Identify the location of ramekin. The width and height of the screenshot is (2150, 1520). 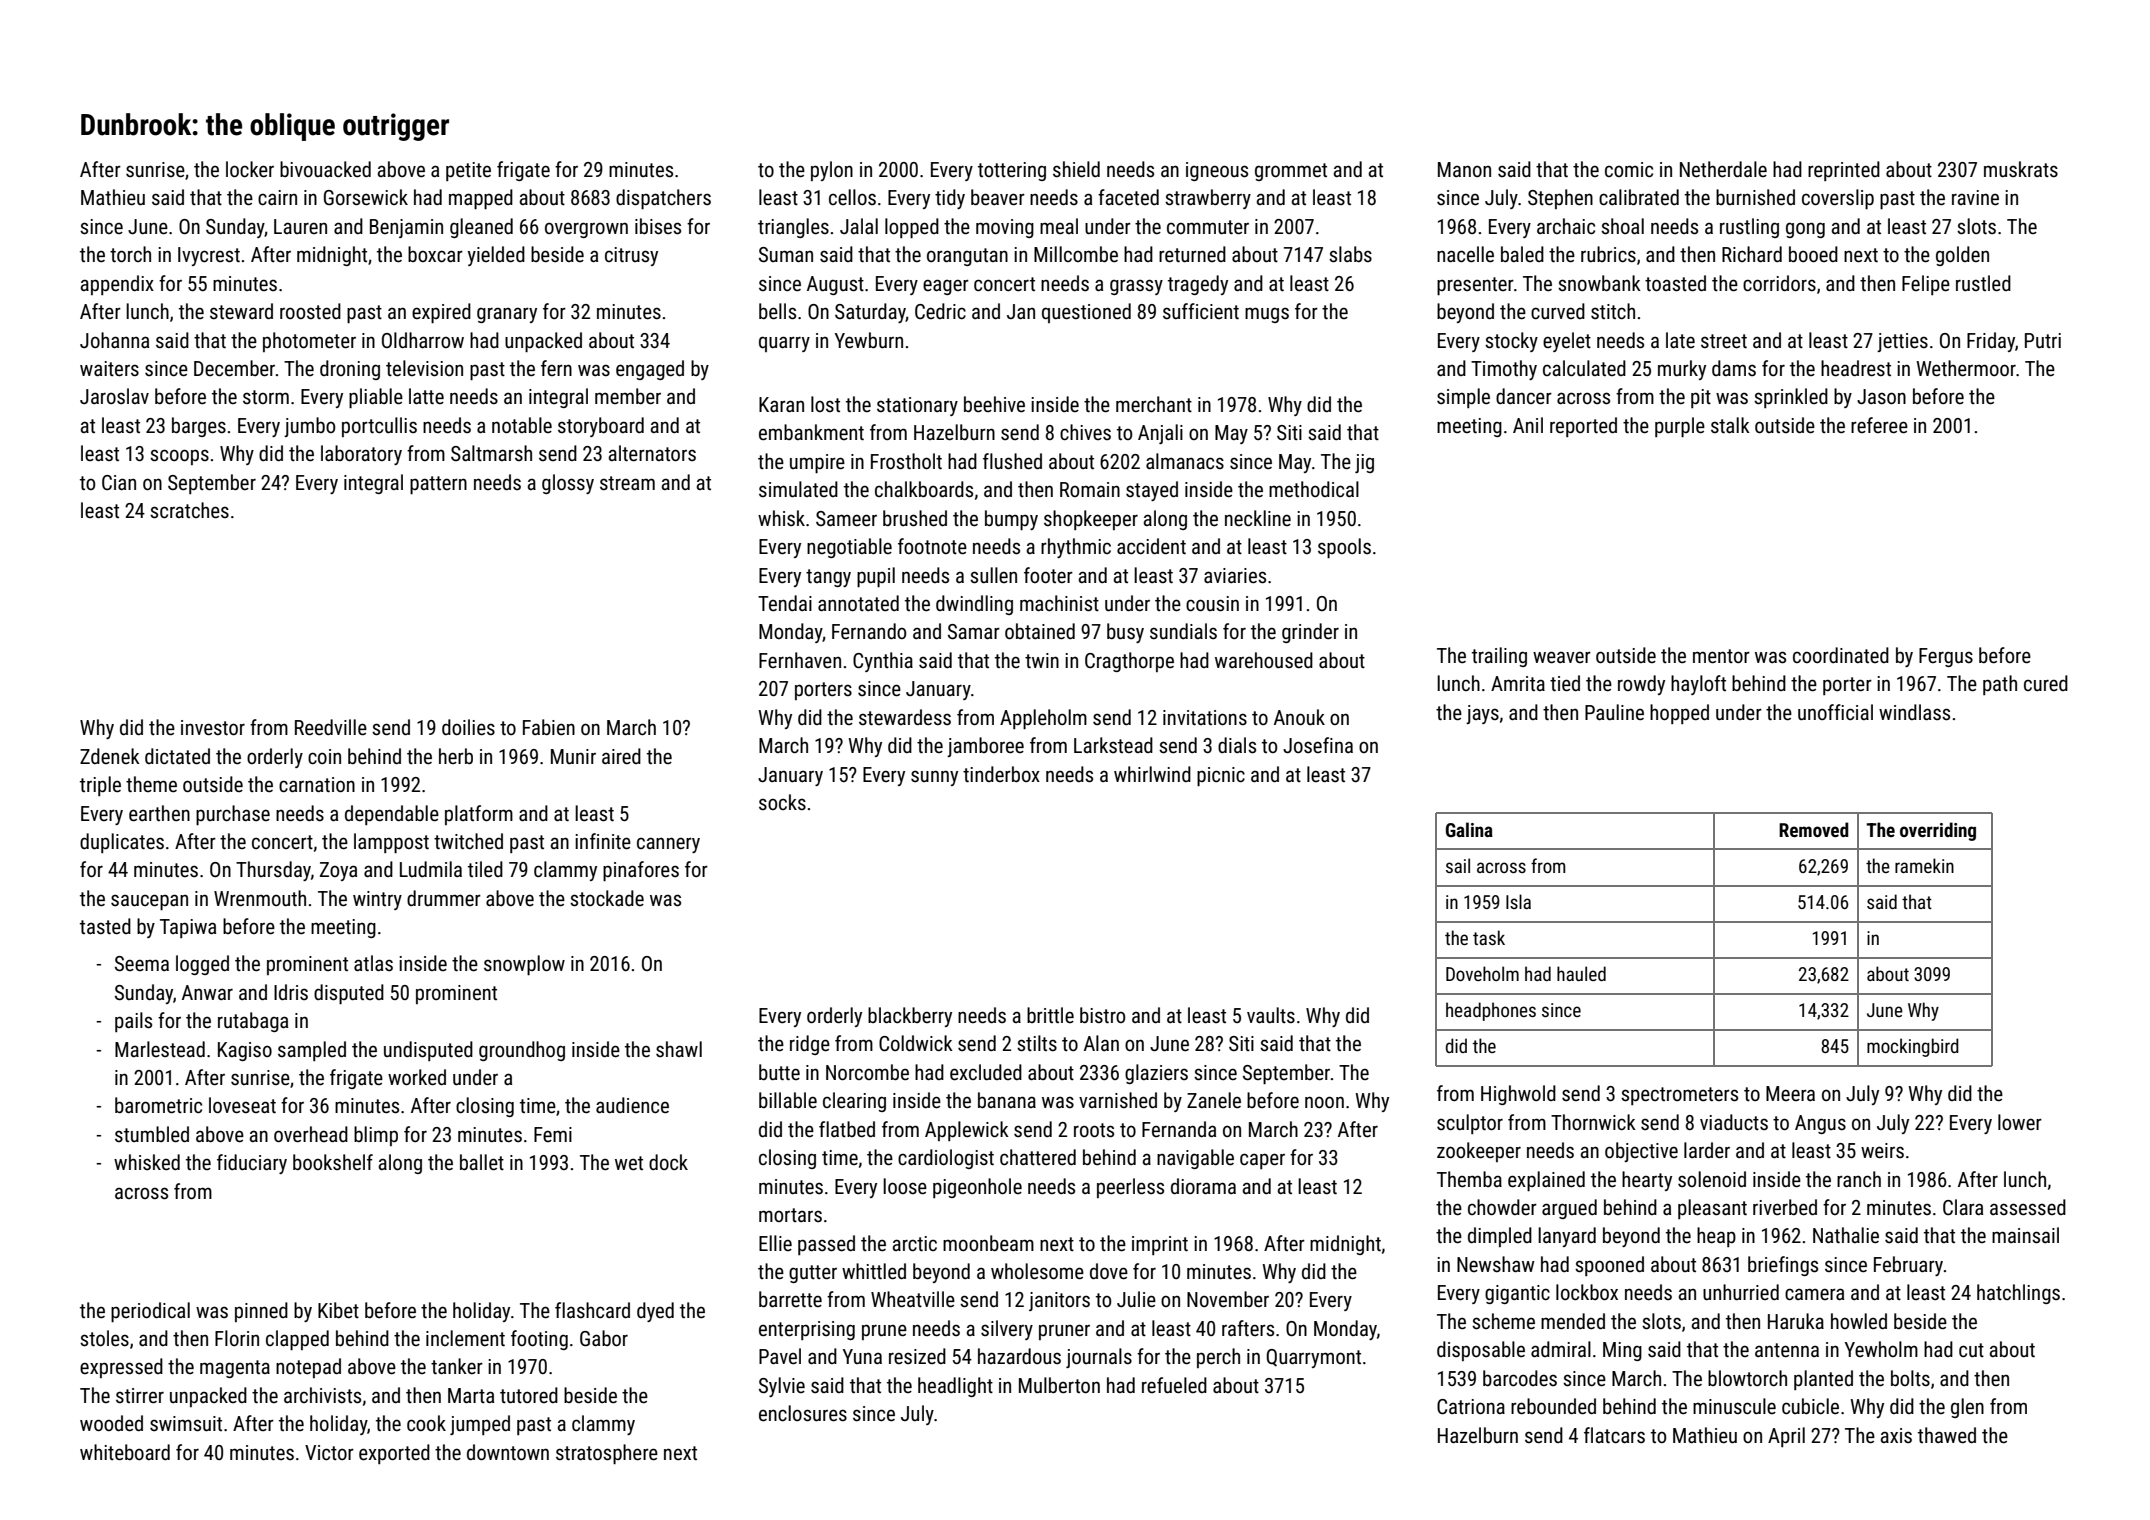
(1924, 865).
